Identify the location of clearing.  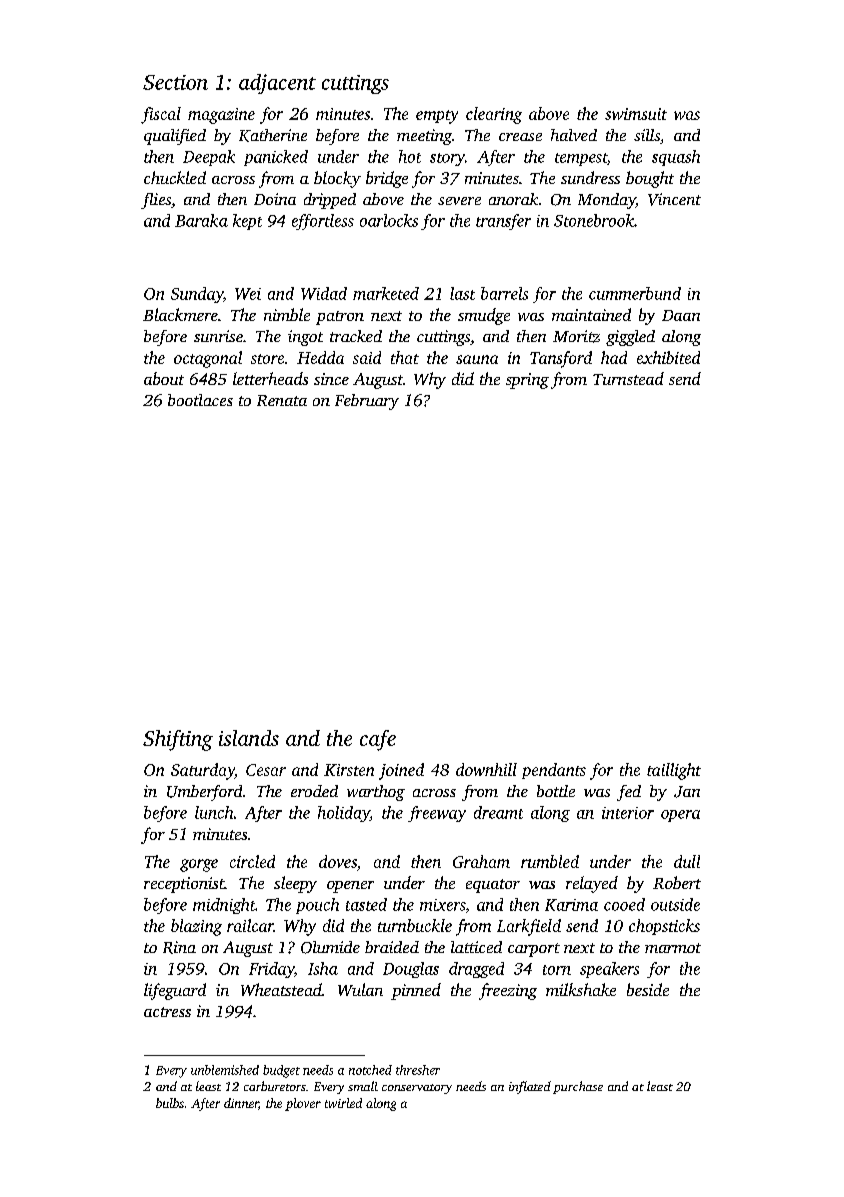
(494, 115).
